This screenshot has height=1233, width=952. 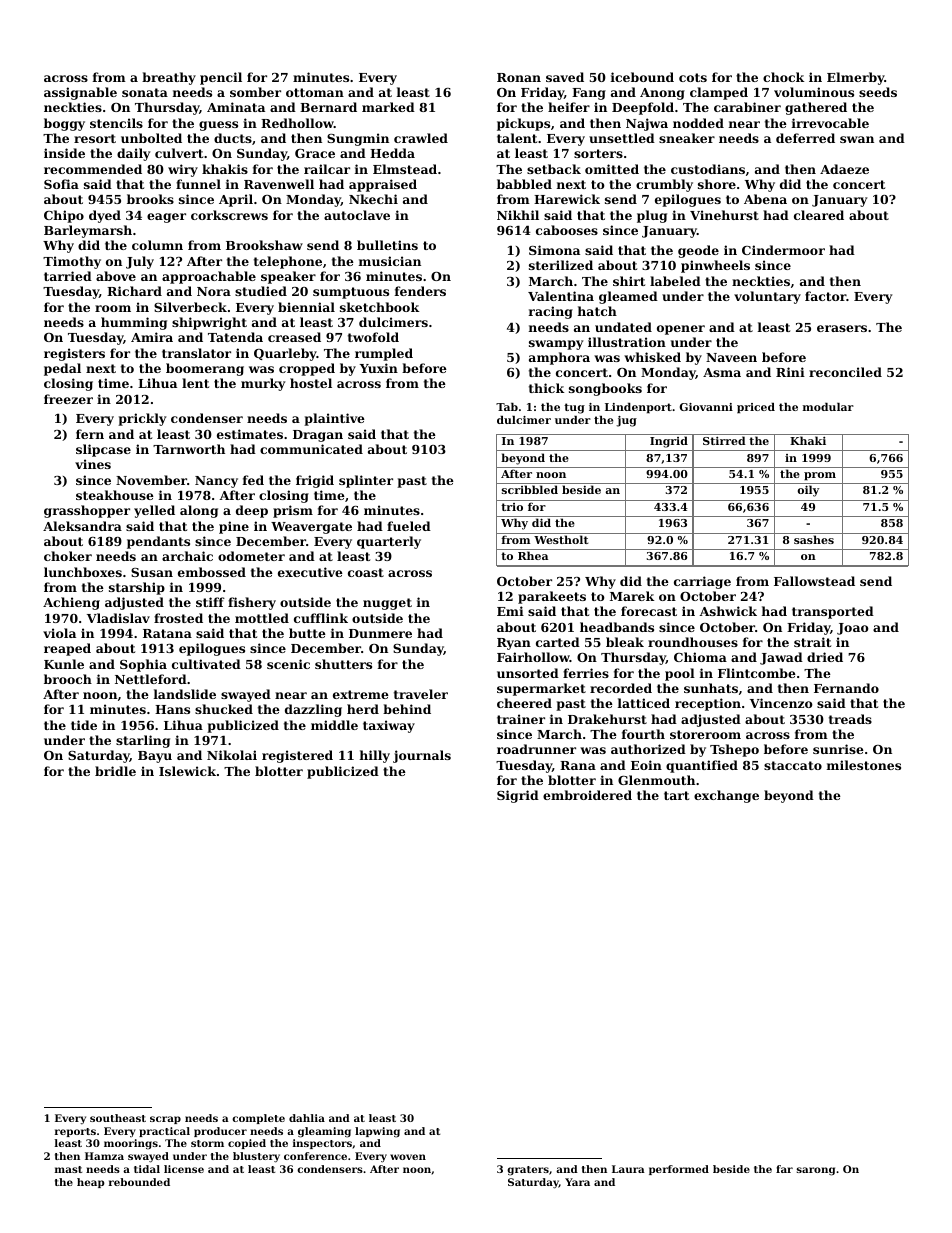 I want to click on inspectors, so click(x=322, y=1144).
